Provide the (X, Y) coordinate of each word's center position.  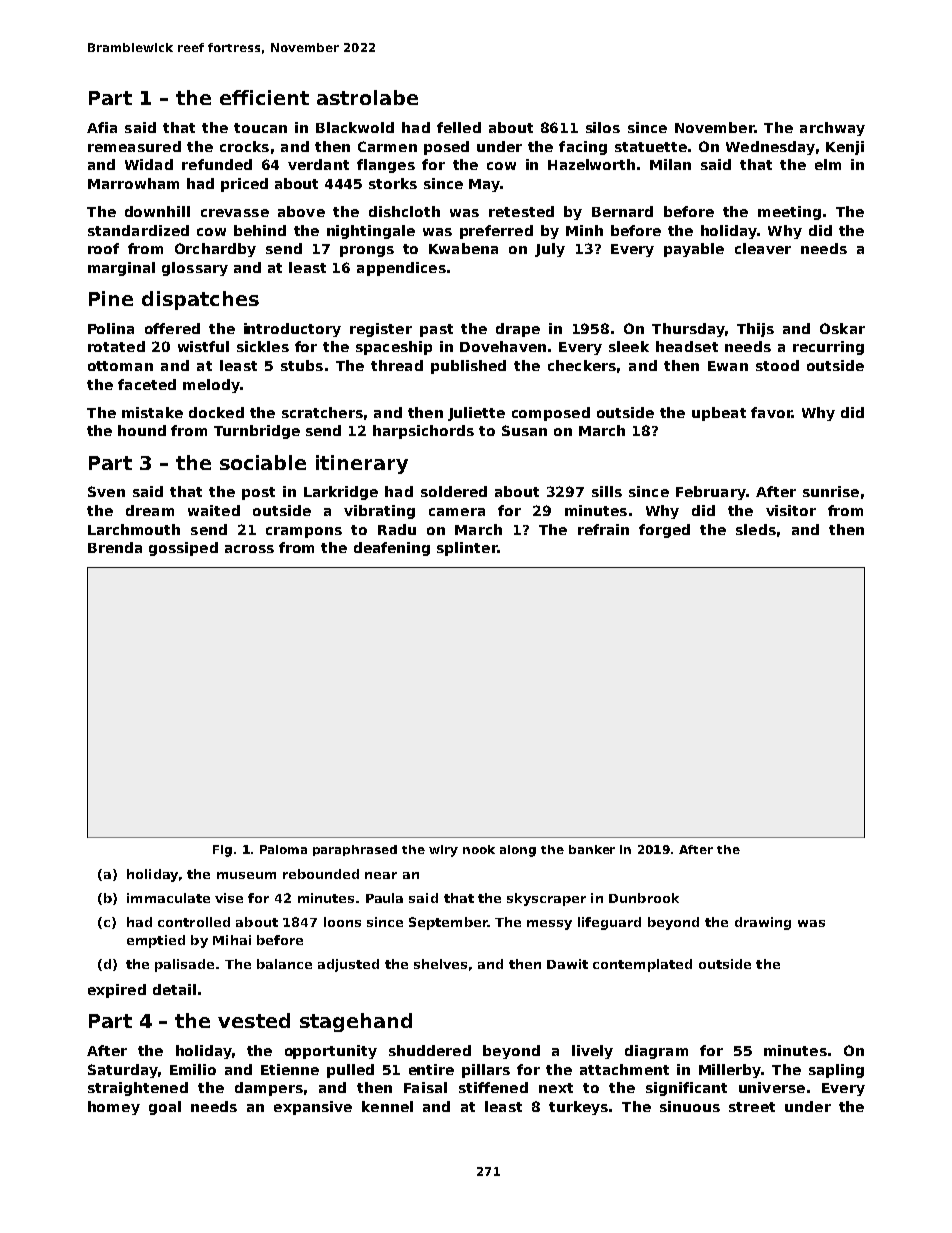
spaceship (394, 348)
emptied (156, 941)
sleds (756, 529)
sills (607, 491)
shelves (440, 964)
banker (592, 849)
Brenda (115, 547)
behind (260, 230)
